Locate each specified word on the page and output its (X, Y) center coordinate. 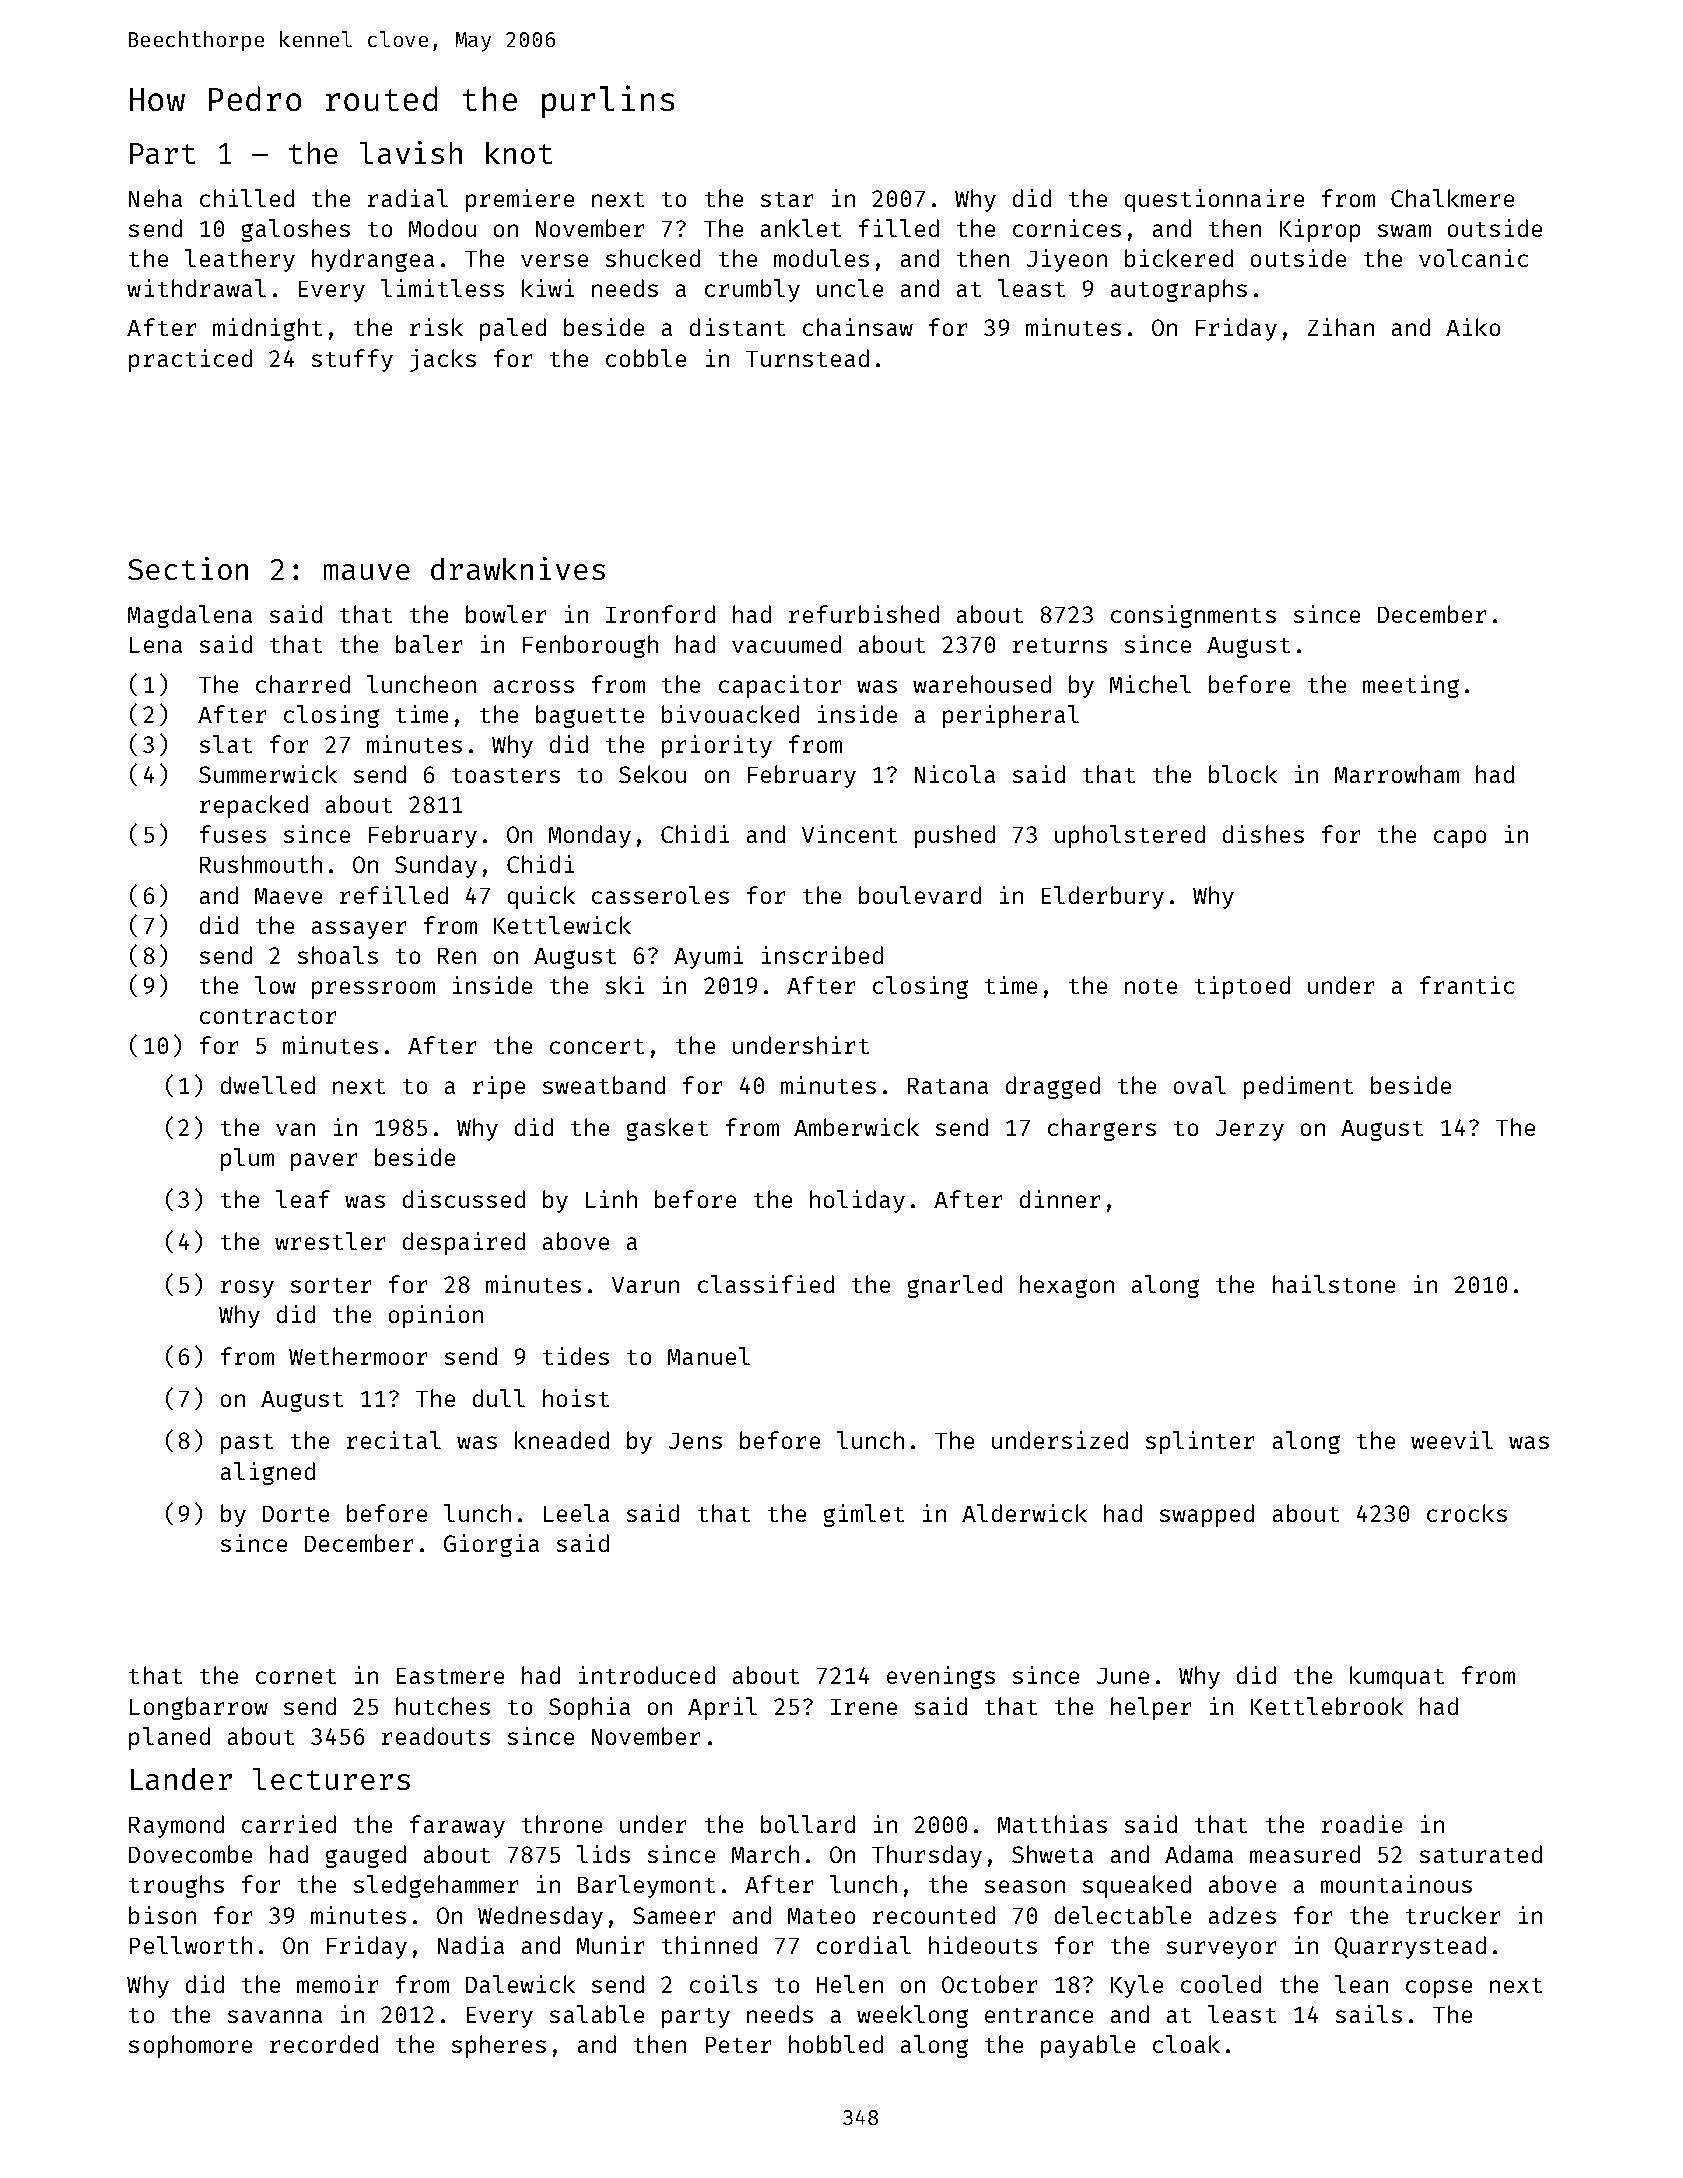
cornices (1067, 228)
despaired (464, 1243)
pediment (1298, 1087)
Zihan (1341, 327)
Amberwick (856, 1127)
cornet (296, 1676)
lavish (411, 152)
